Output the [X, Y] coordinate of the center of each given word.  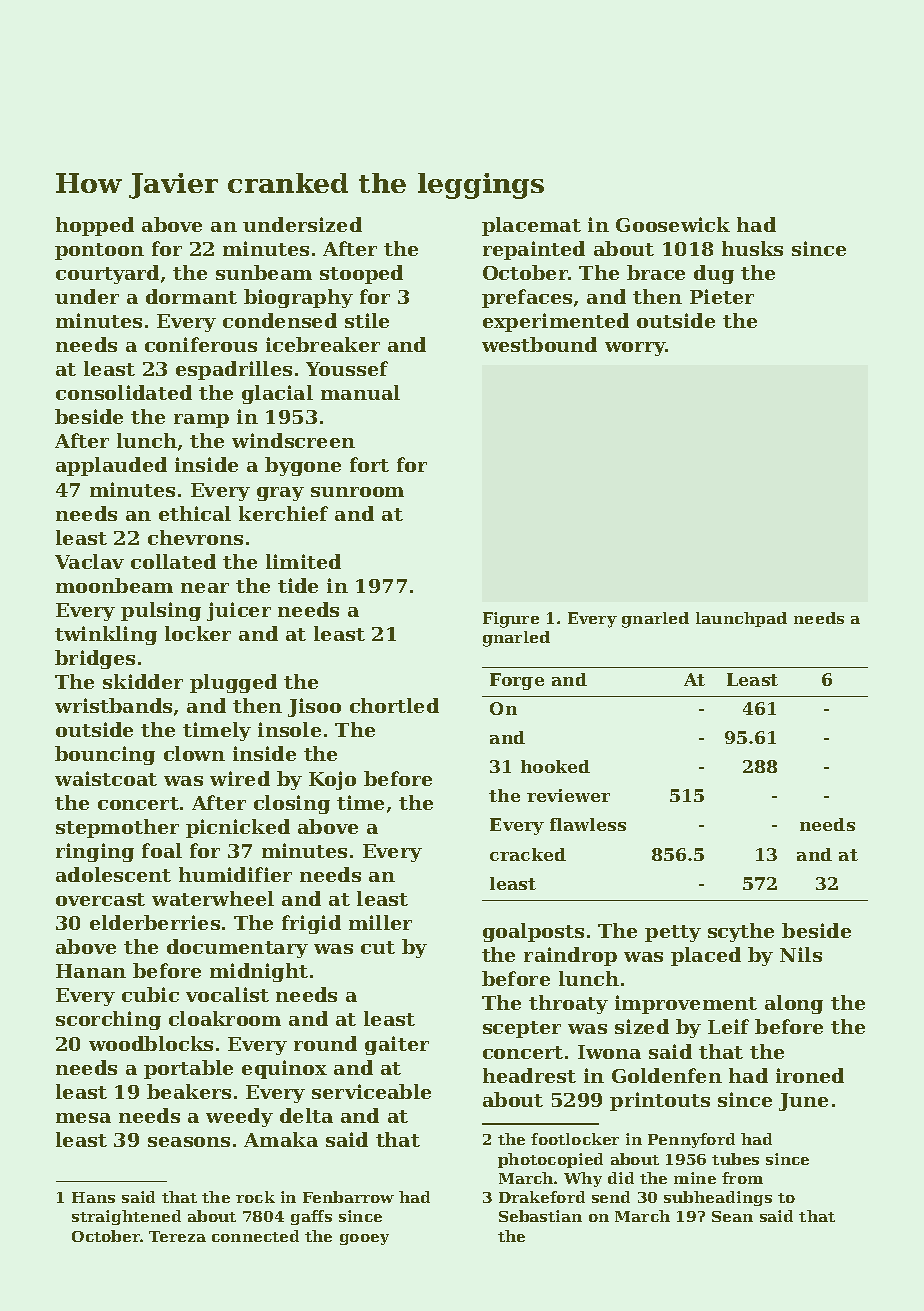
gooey [364, 1239]
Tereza [177, 1236]
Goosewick [673, 224]
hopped [95, 226]
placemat [531, 226]
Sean [732, 1216]
